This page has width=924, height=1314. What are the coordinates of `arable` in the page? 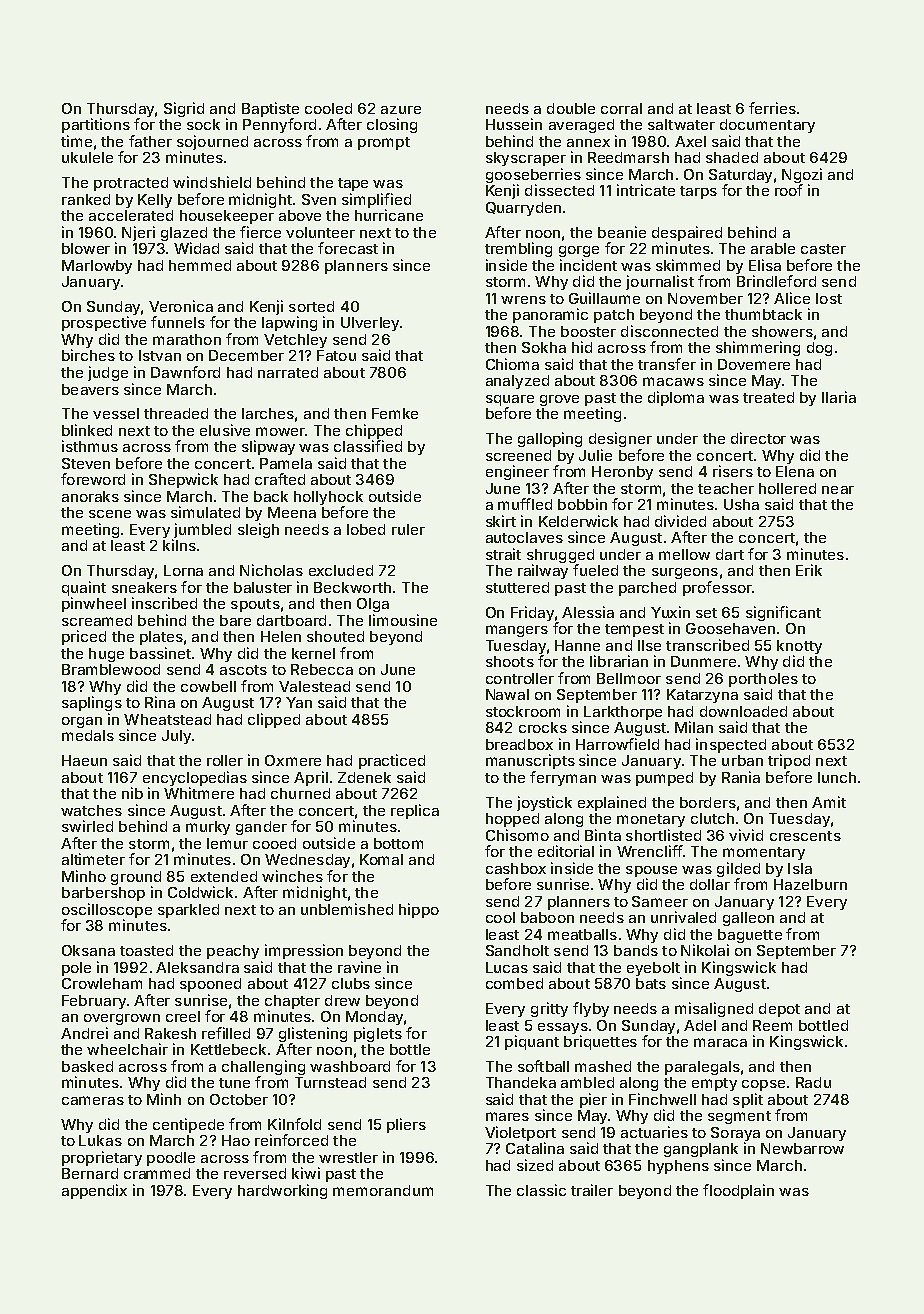 It's located at (773, 248).
